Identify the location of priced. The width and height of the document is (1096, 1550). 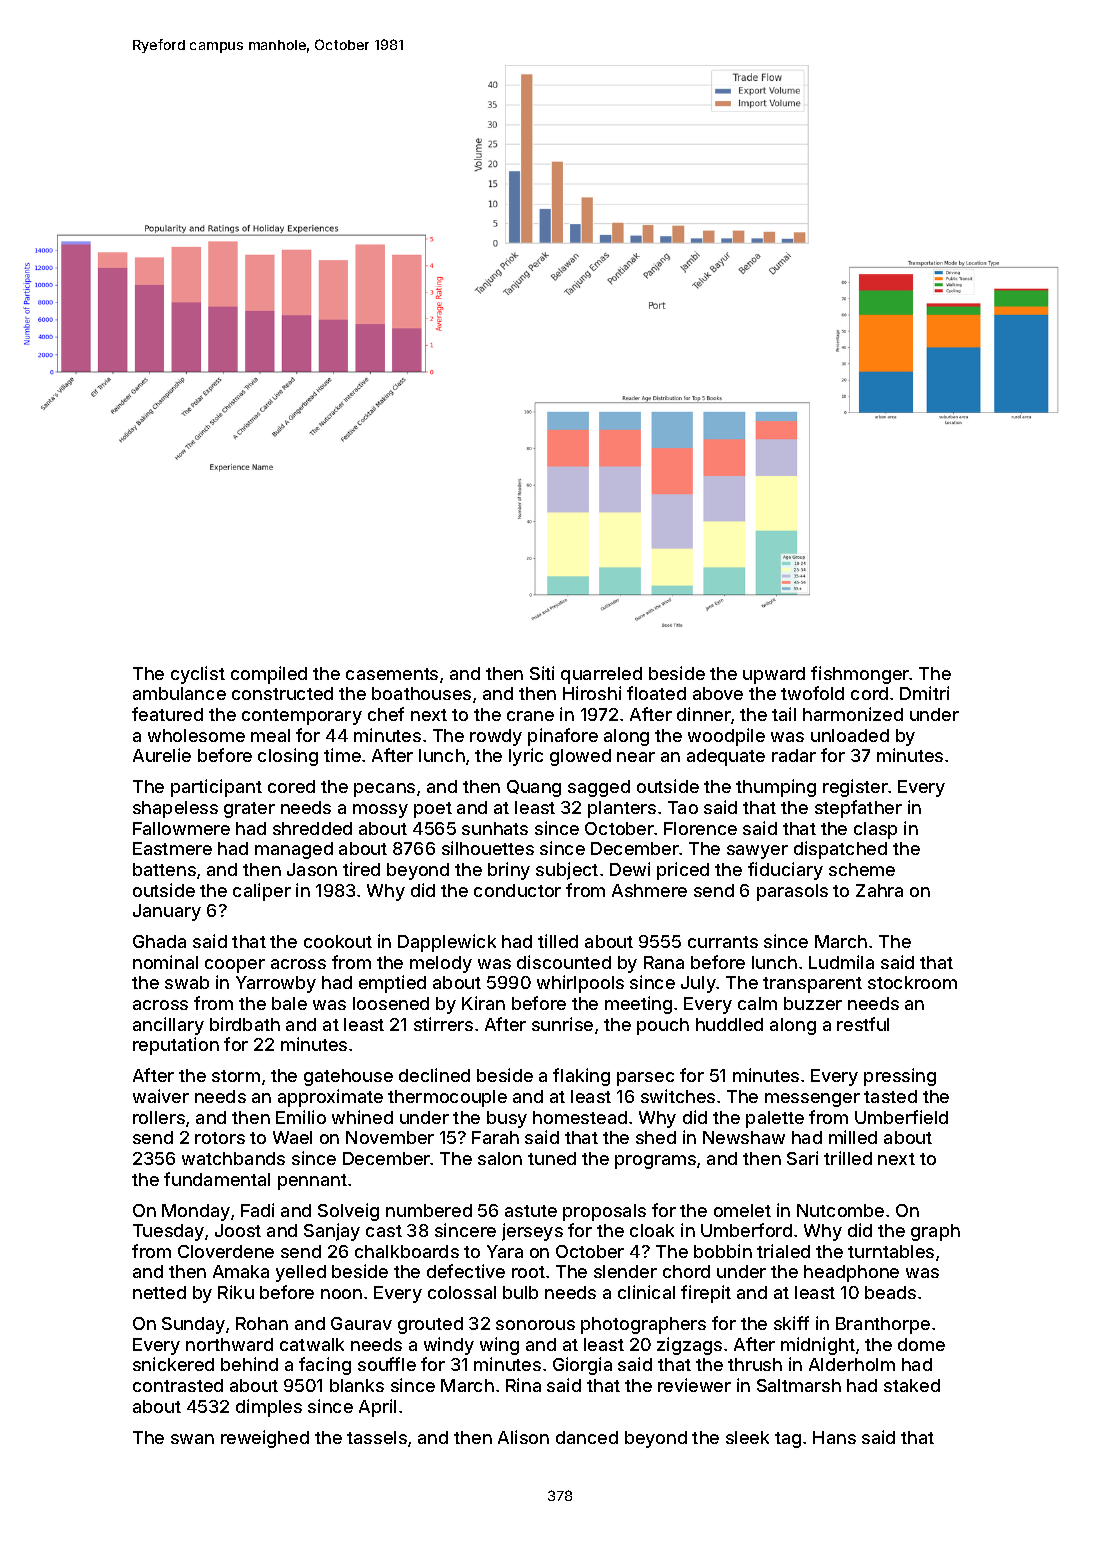
(683, 871).
